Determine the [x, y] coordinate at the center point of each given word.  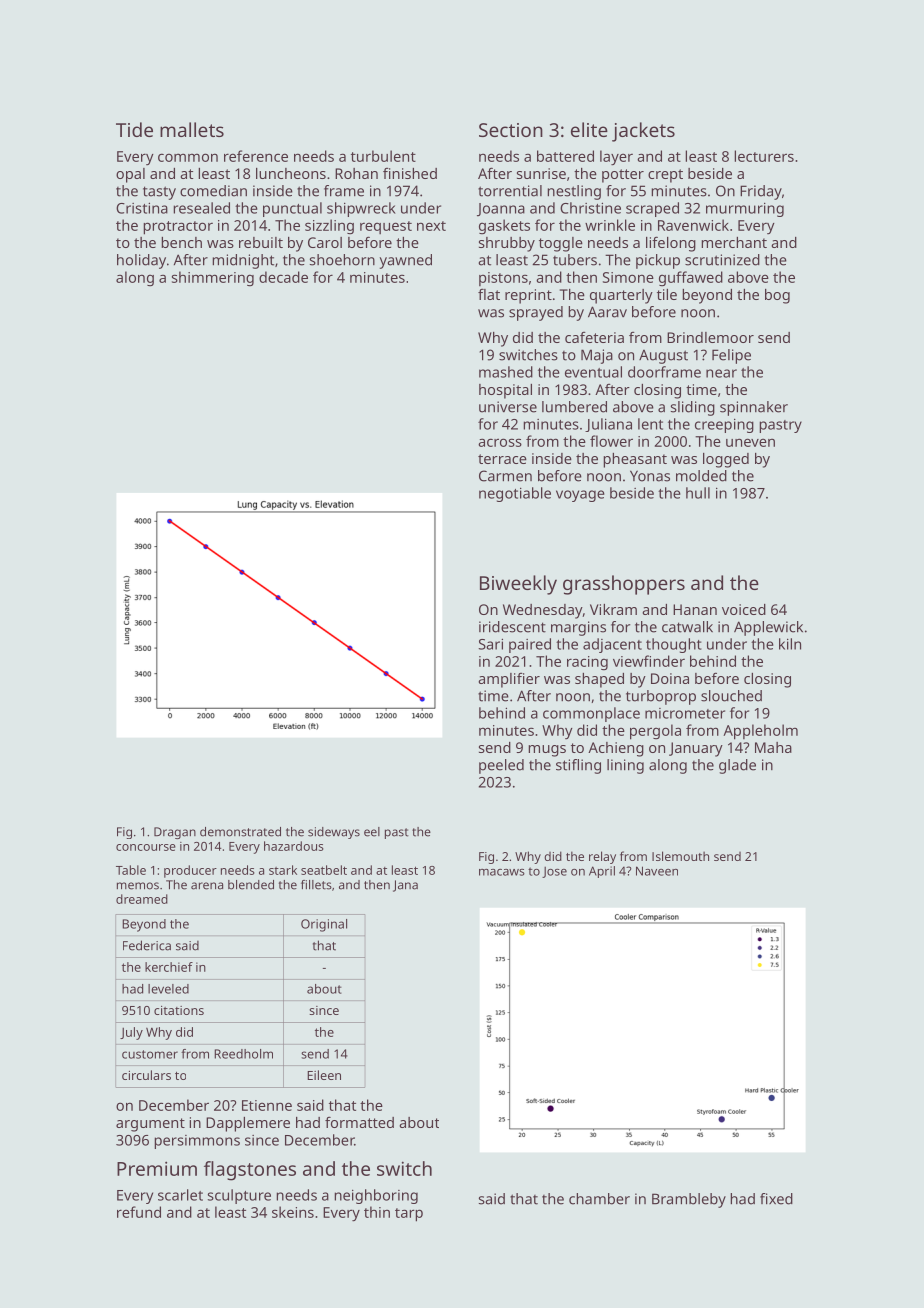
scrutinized [722, 260]
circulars [146, 1075]
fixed [776, 1199]
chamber [599, 1199]
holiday [141, 261]
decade [283, 277]
